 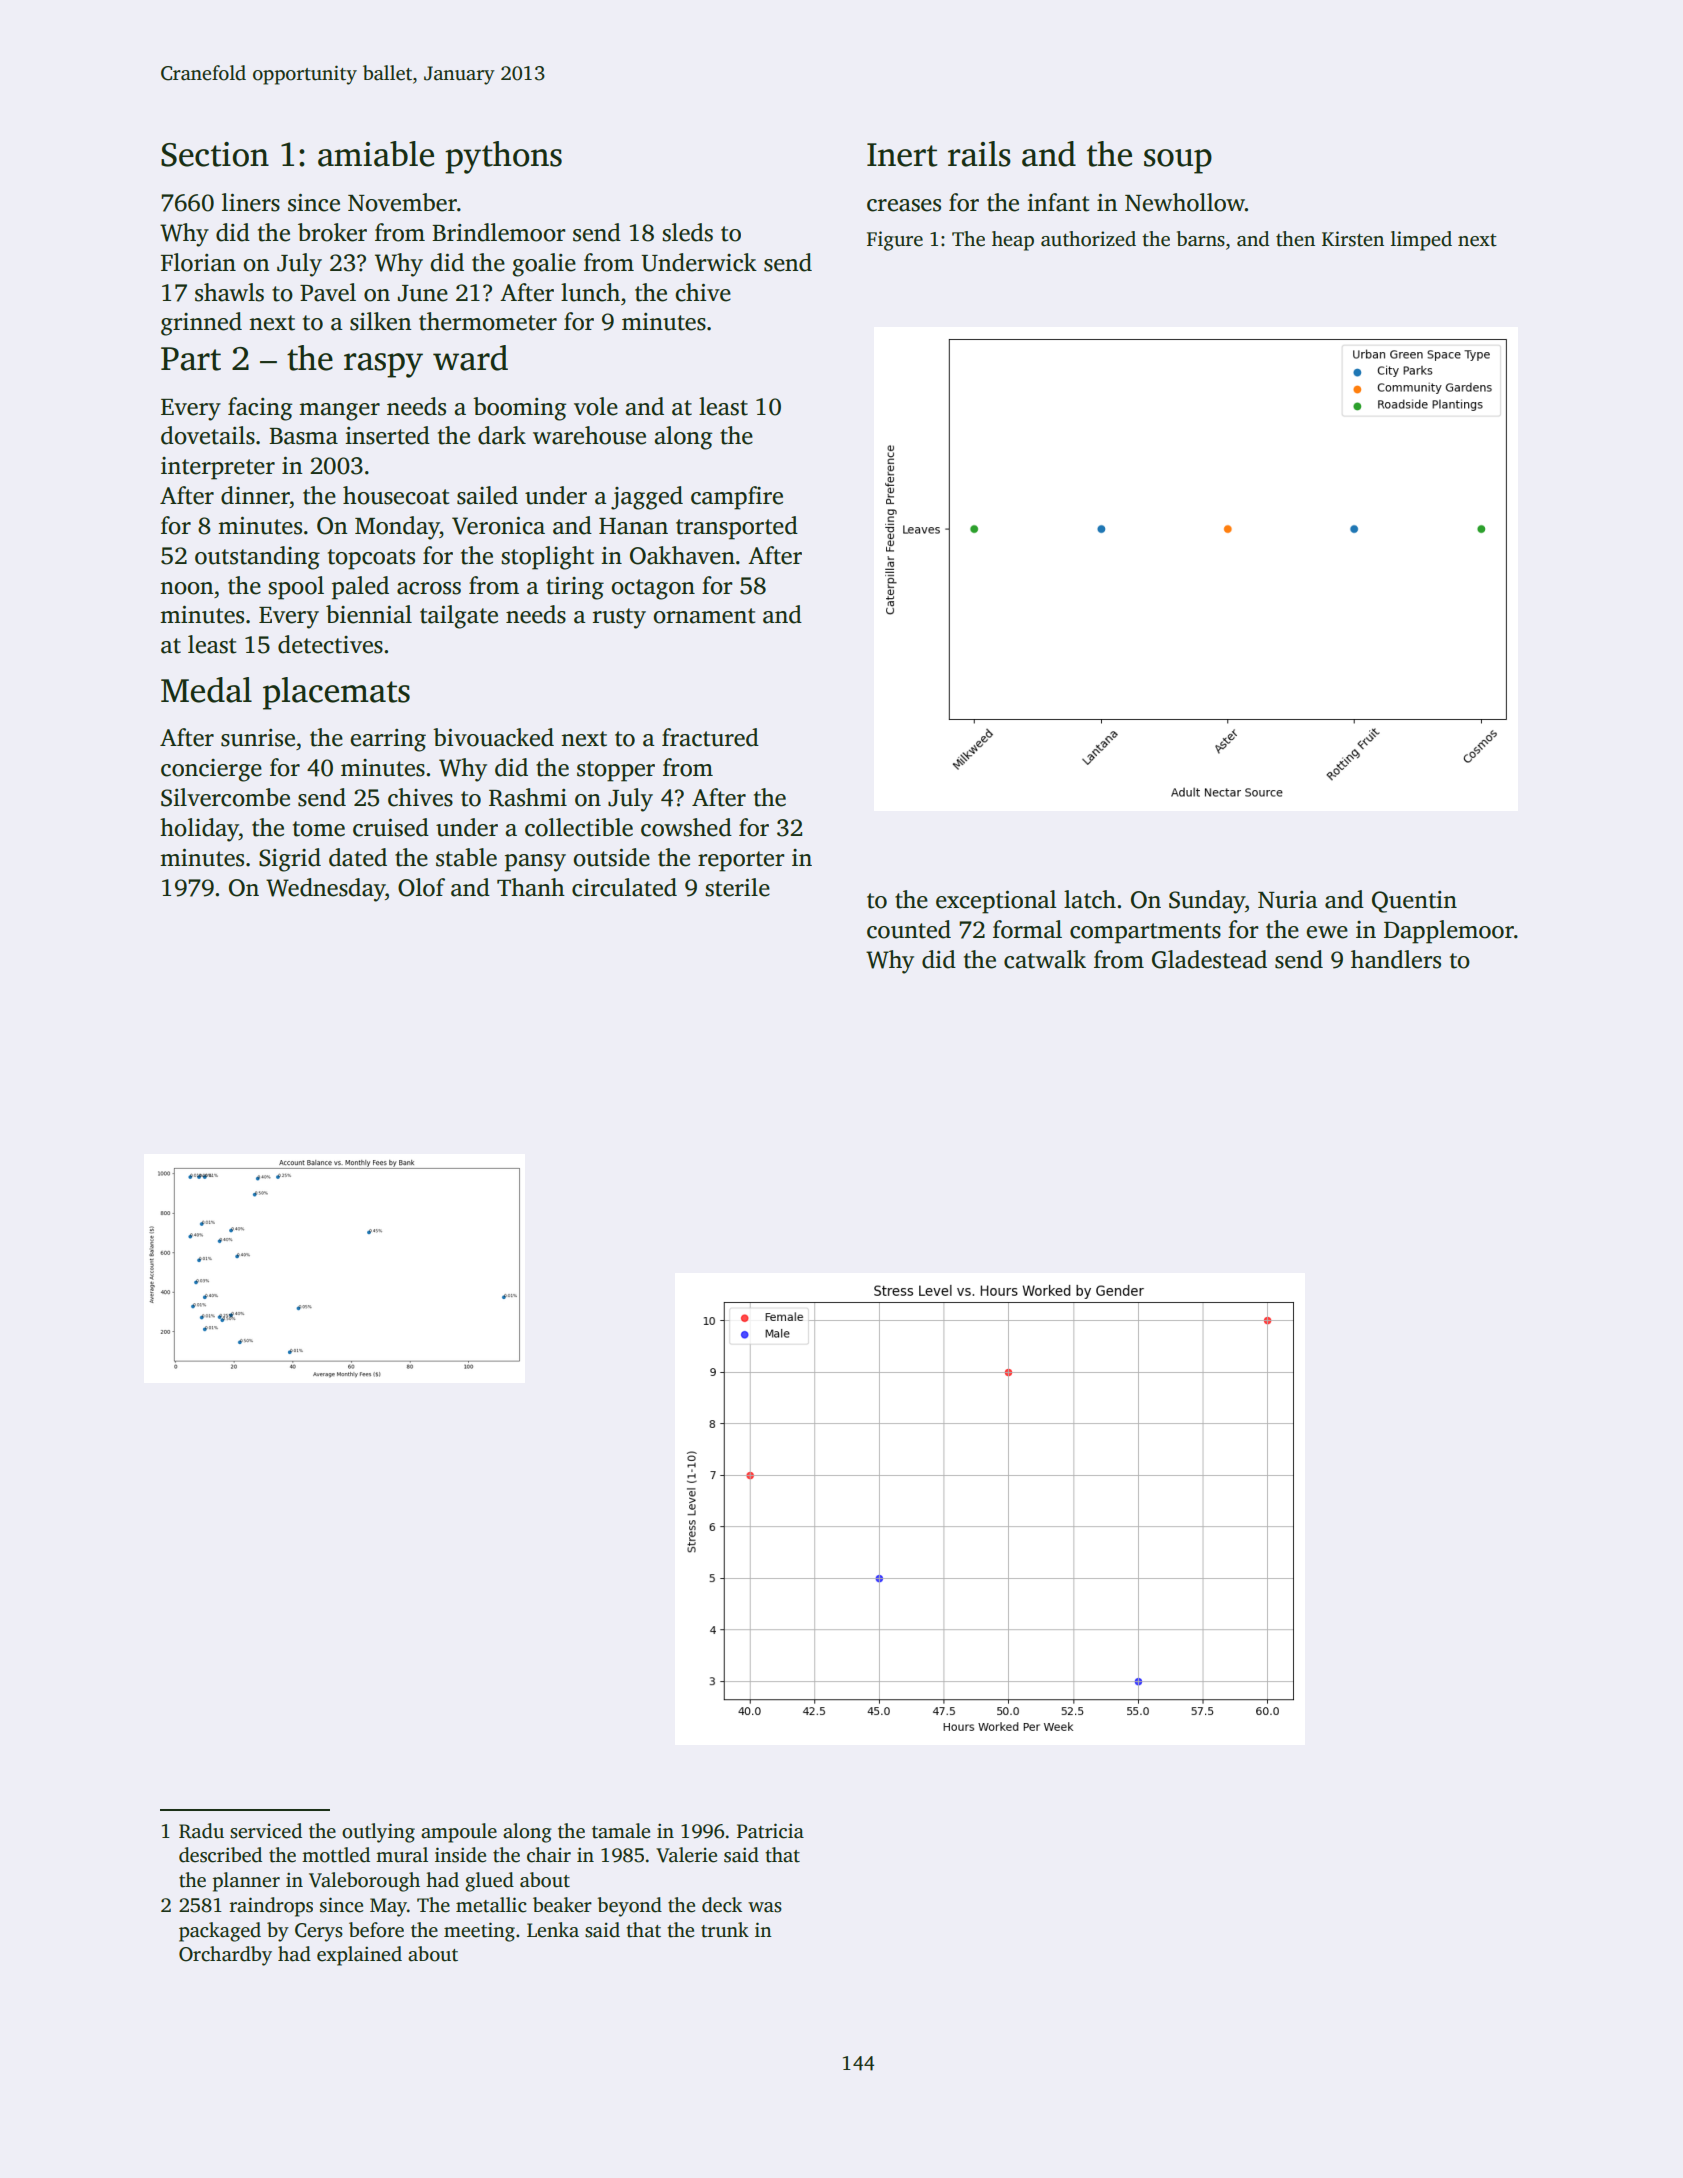 What do you see at coordinates (266, 1831) in the screenshot?
I see `serviced` at bounding box center [266, 1831].
